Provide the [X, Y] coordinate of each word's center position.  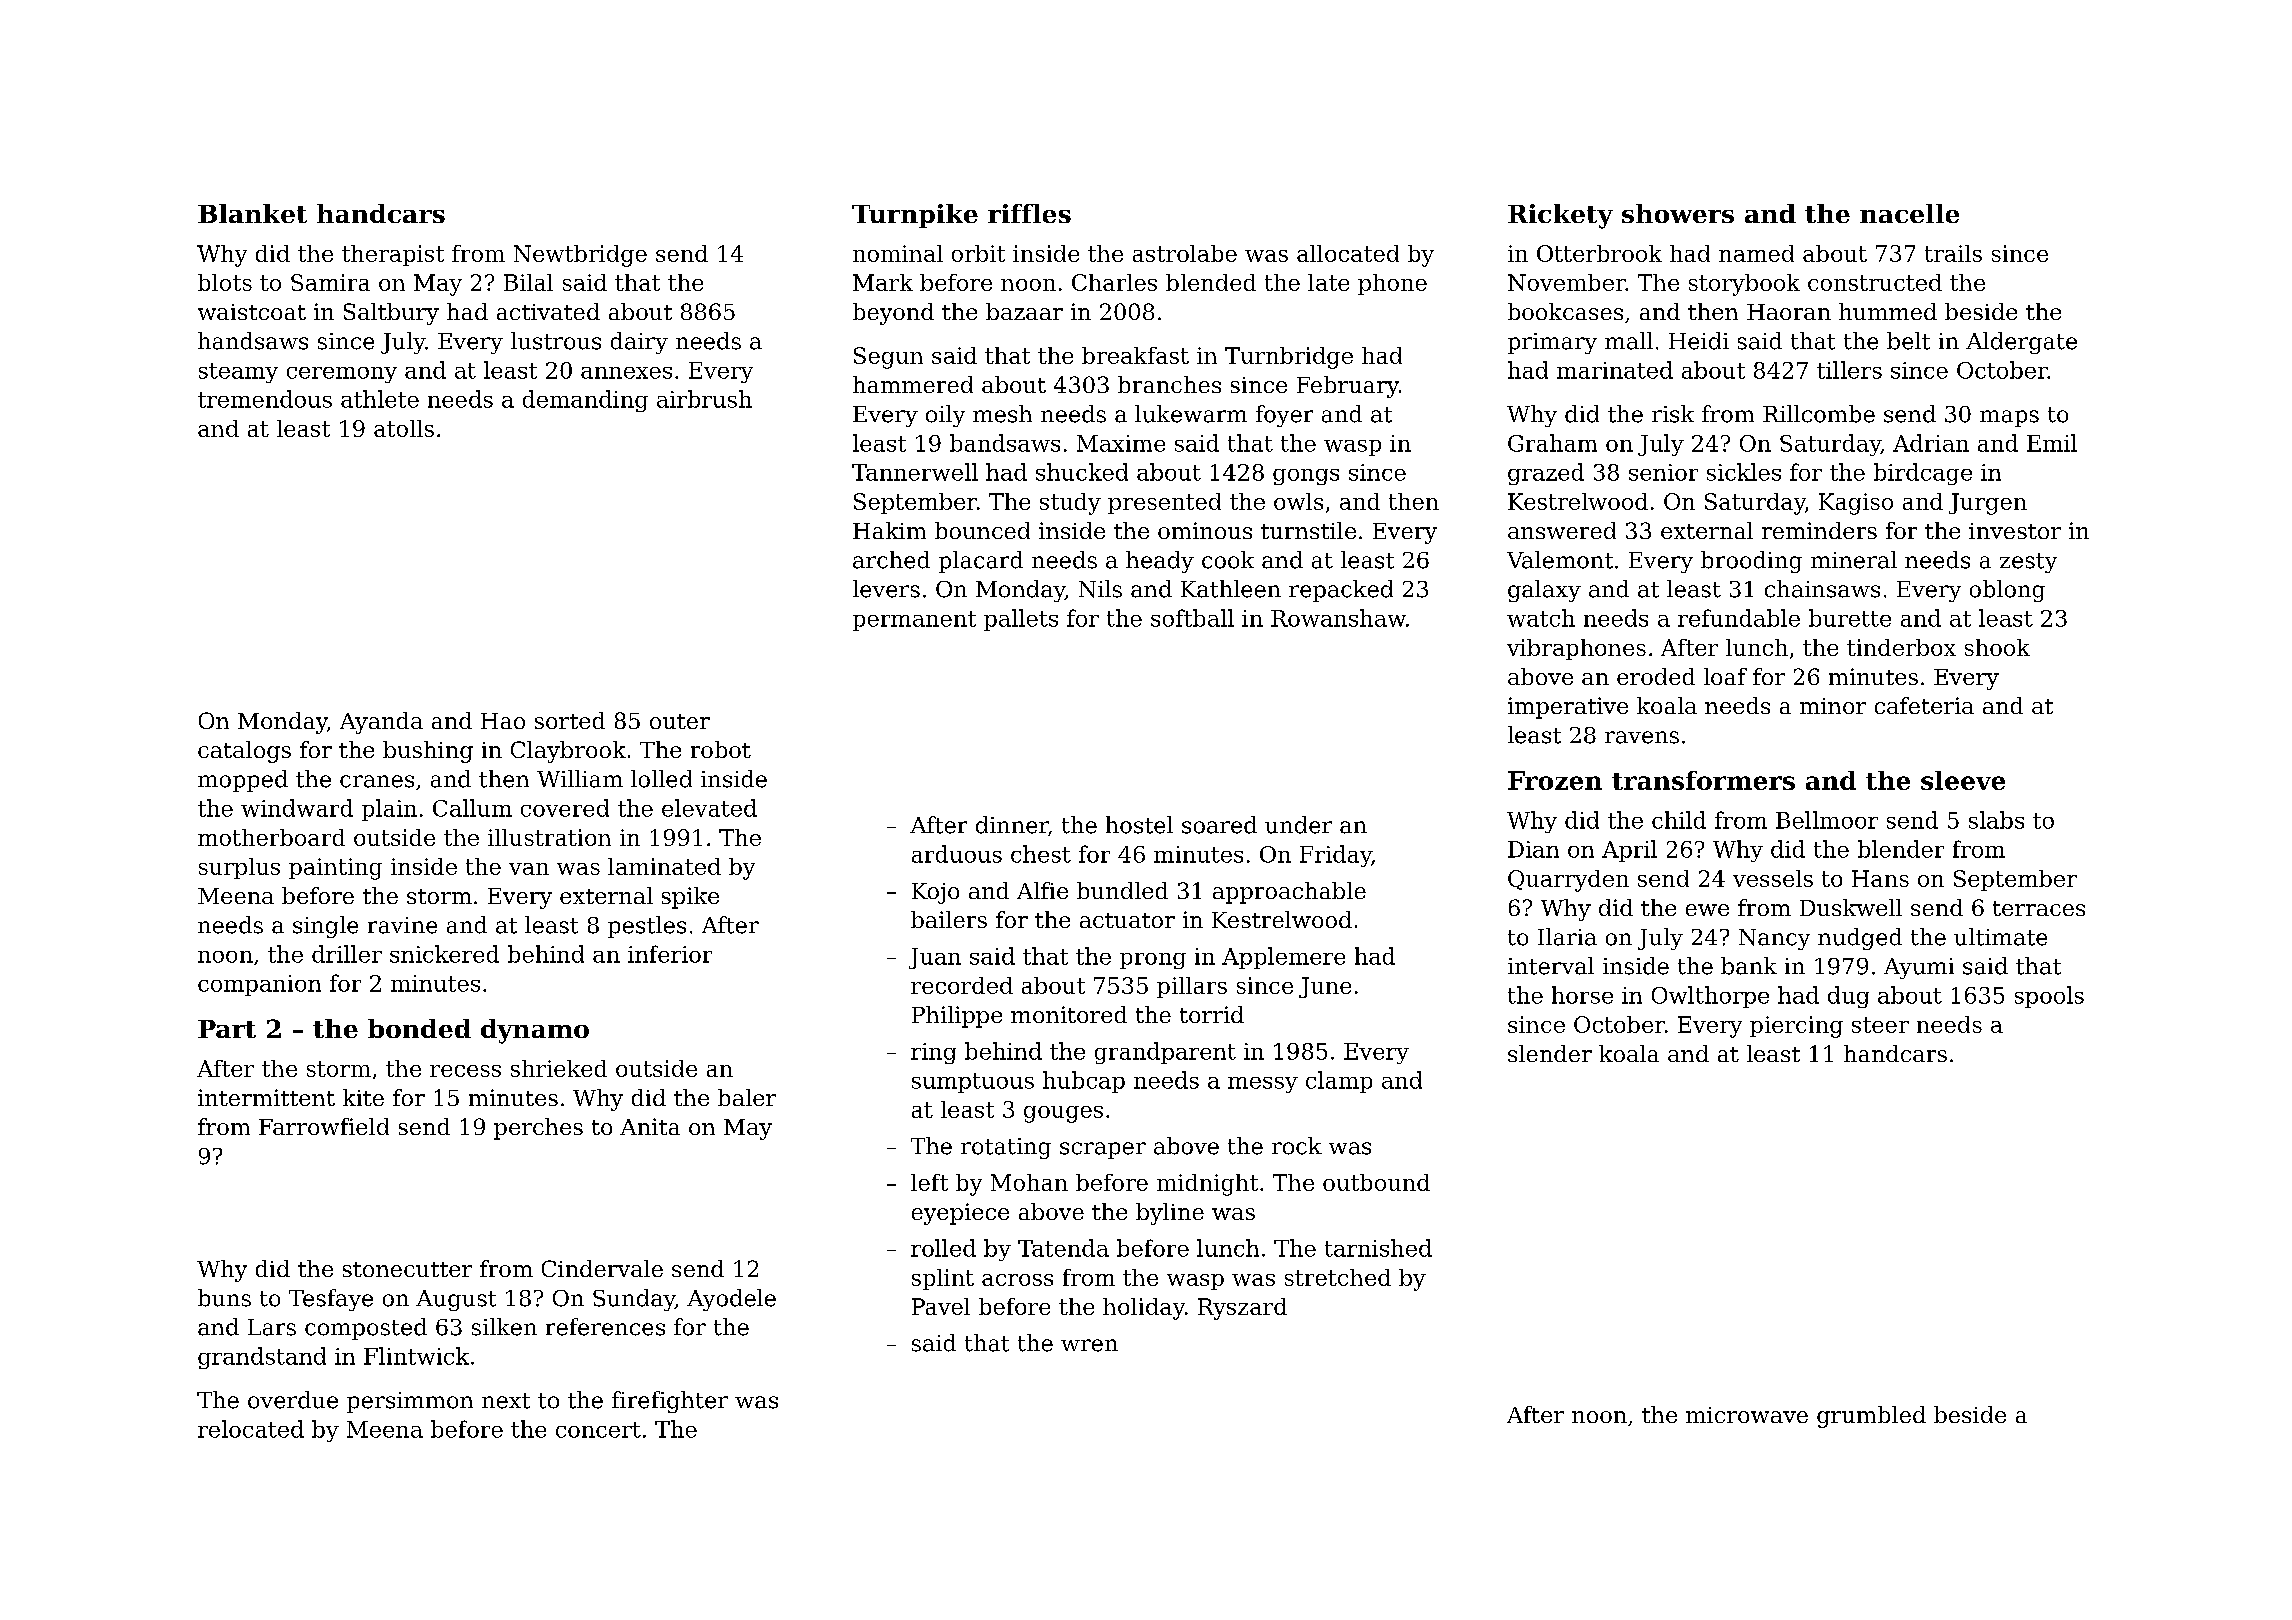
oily [945, 416]
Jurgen [1988, 504]
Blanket [252, 213]
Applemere [1283, 958]
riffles [1029, 213]
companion [259, 985]
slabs [1996, 820]
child [1679, 820]
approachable [1289, 893]
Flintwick [416, 1356]
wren [1089, 1345]
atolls [404, 428]
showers [1678, 213]
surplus [239, 868]
